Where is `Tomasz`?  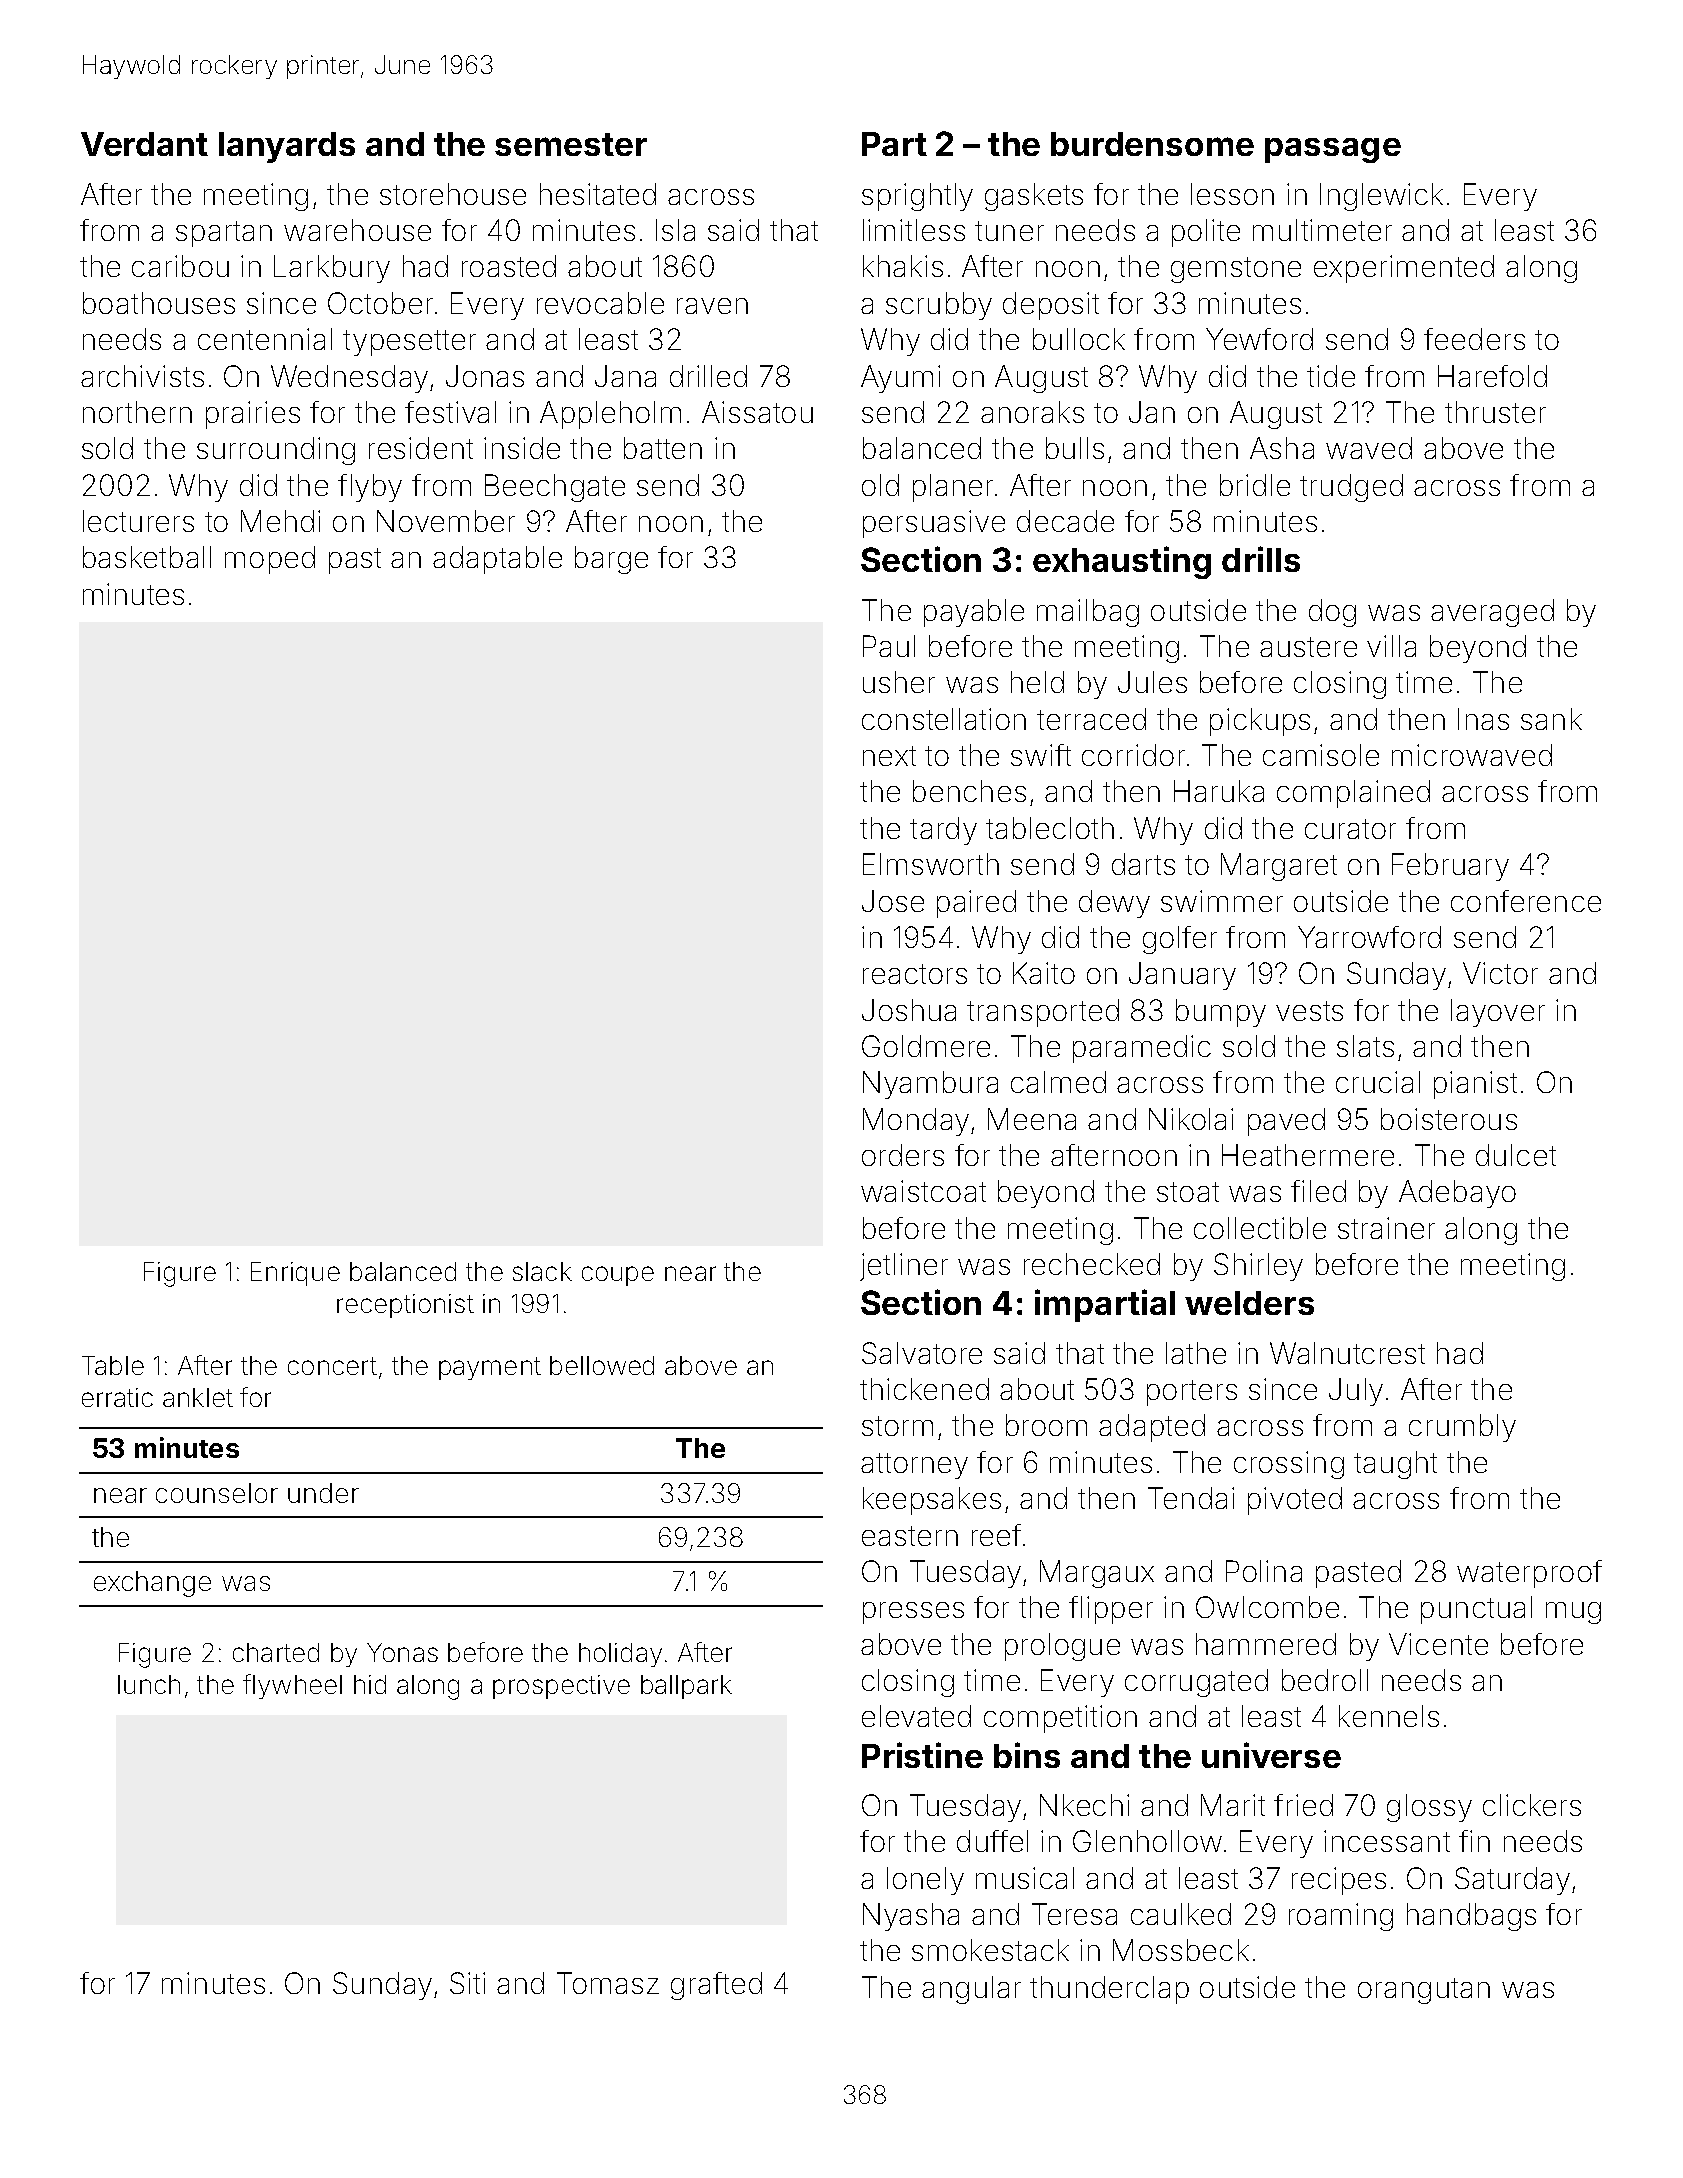 Tomasz is located at coordinates (608, 1983).
